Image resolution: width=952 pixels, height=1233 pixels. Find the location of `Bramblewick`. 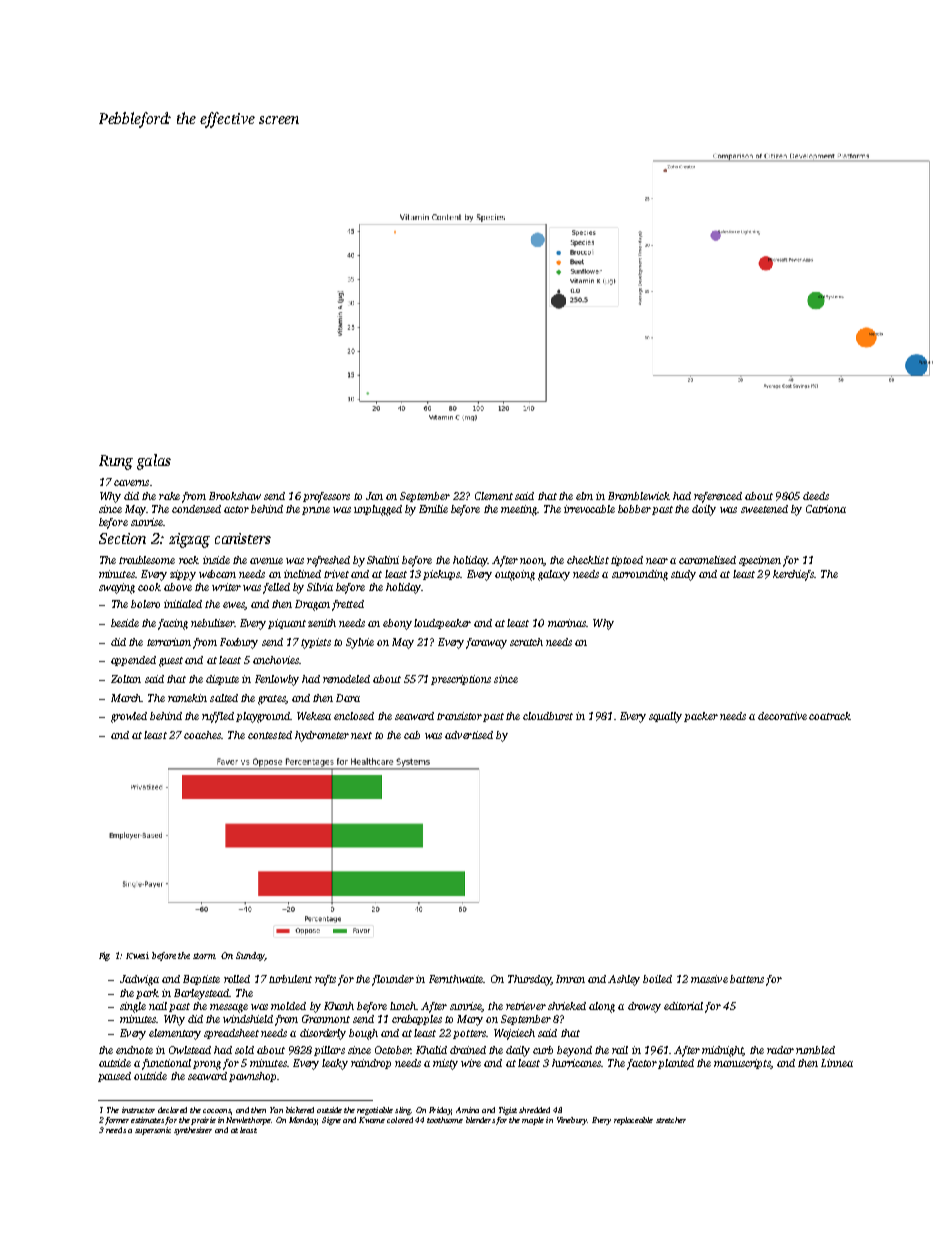

Bramblewick is located at coordinates (639, 496).
